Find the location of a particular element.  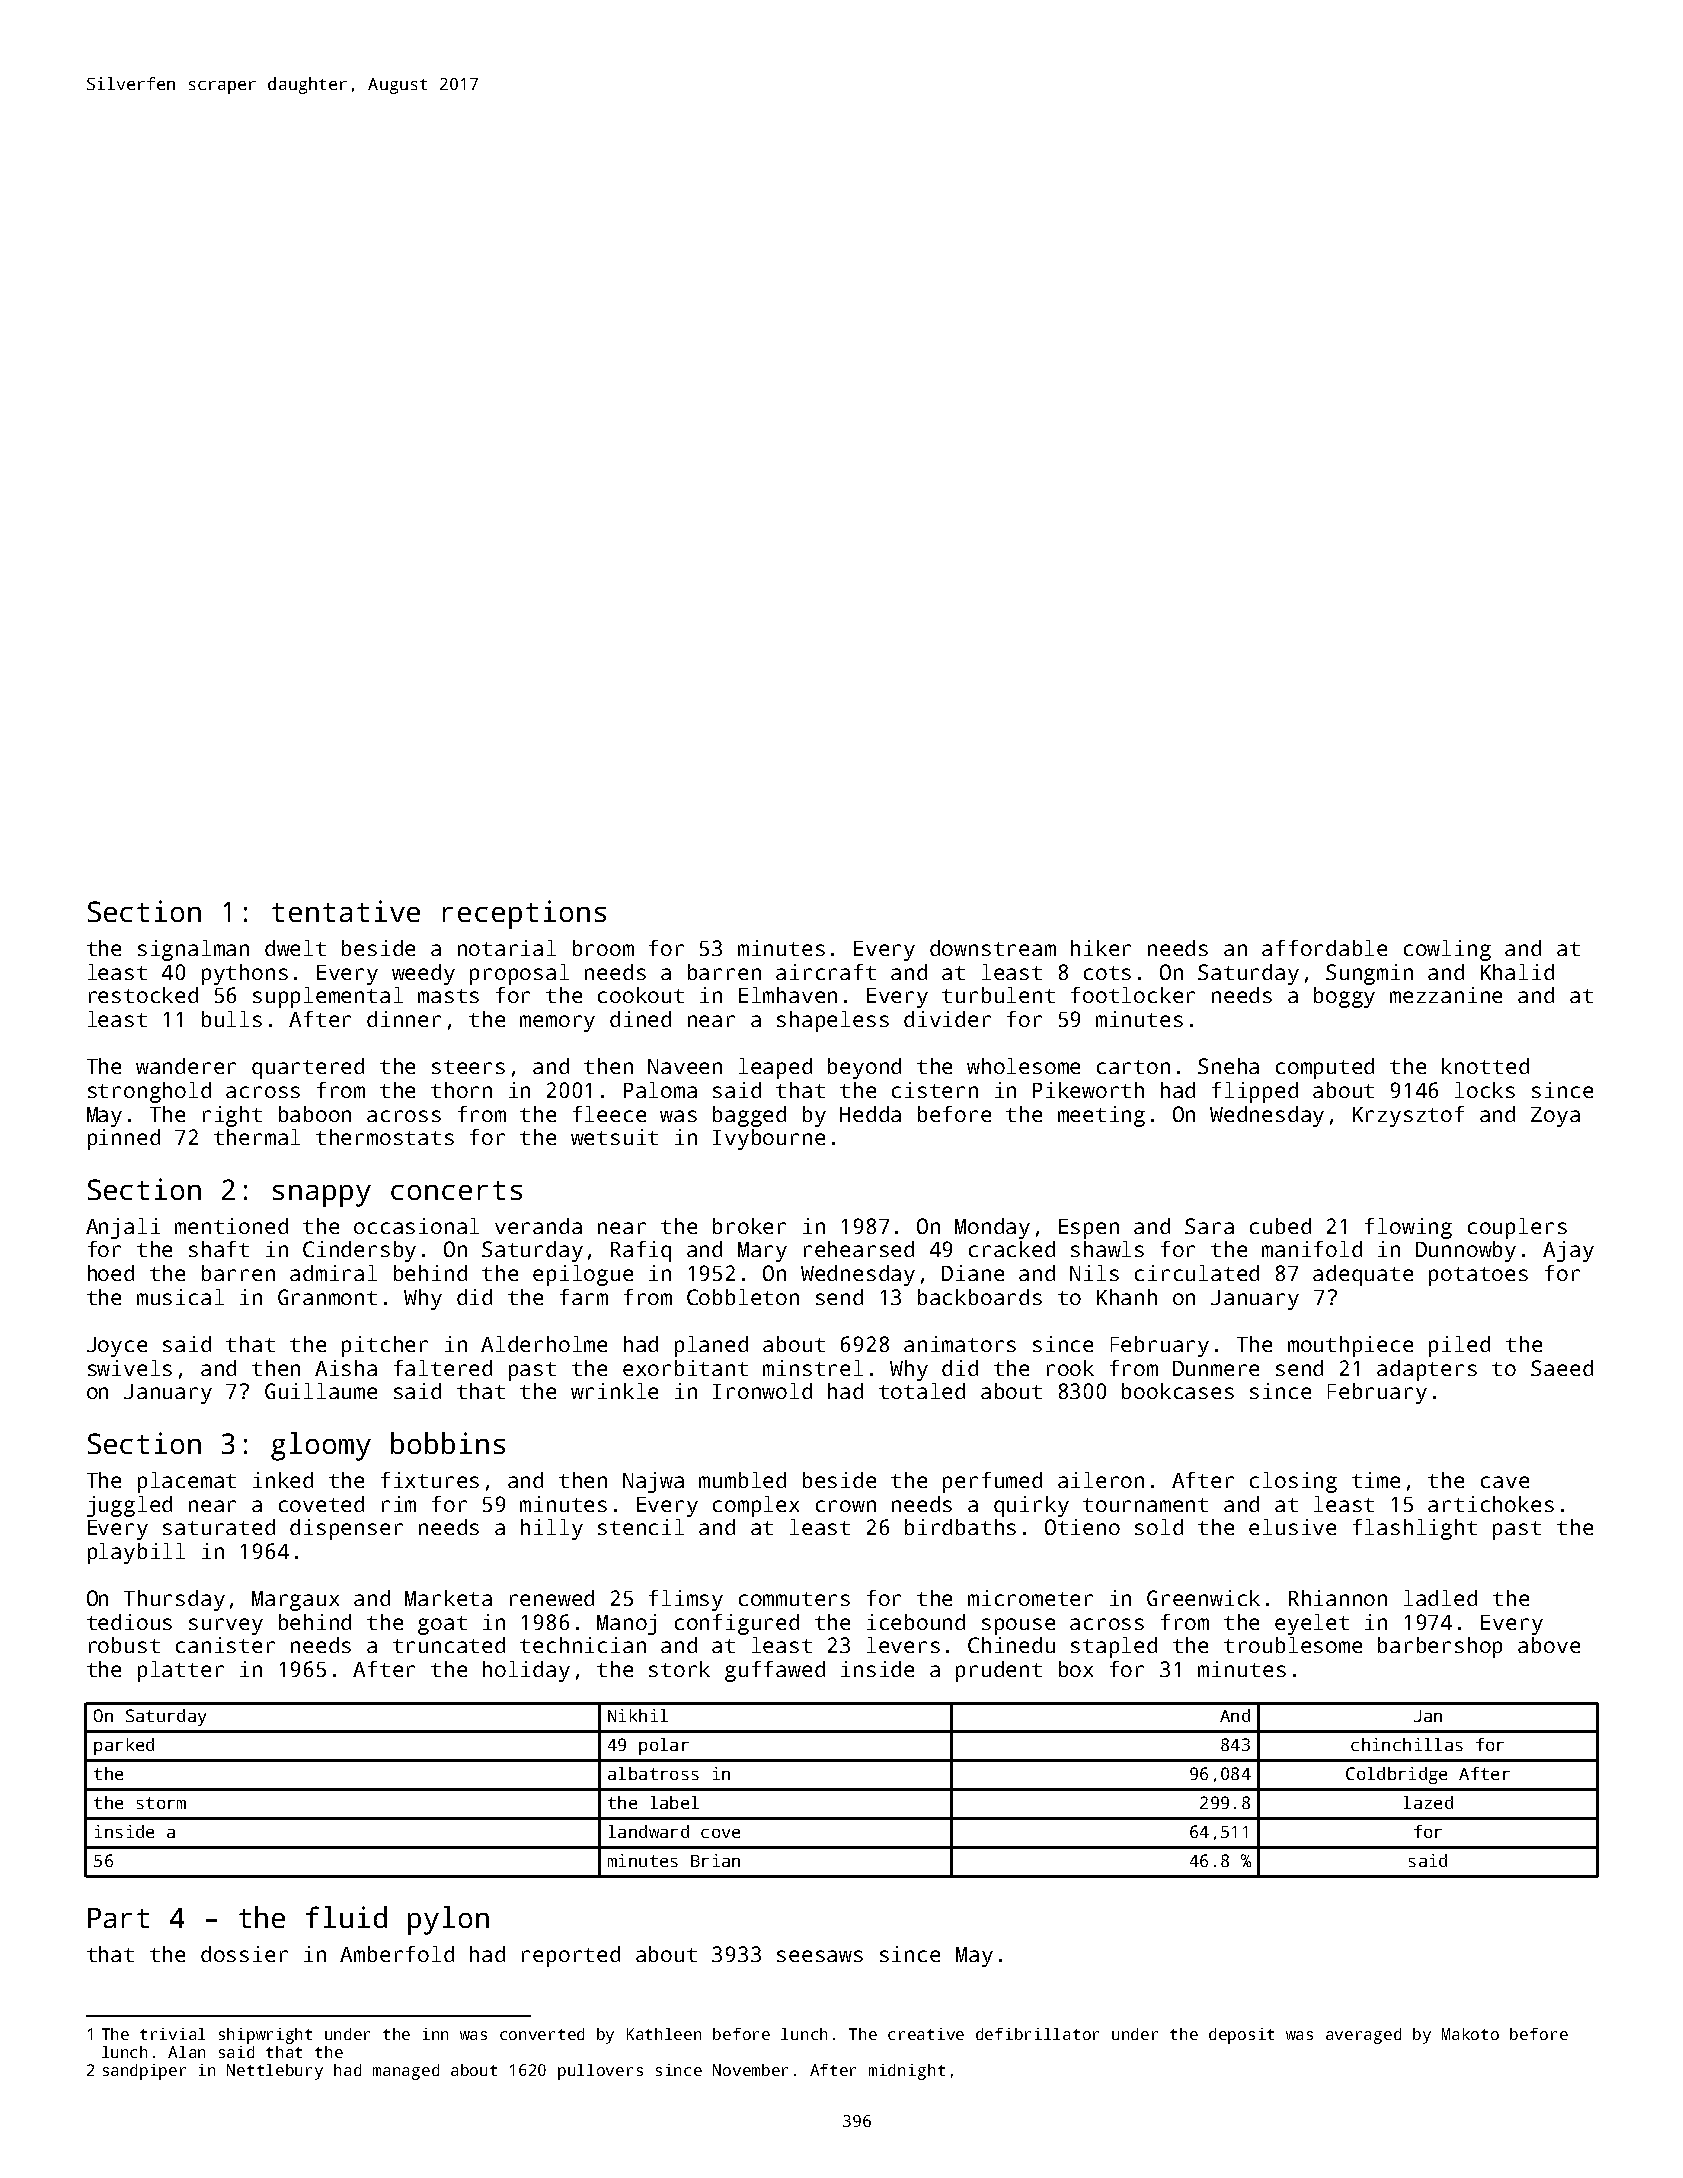

polar is located at coordinates (664, 1746).
